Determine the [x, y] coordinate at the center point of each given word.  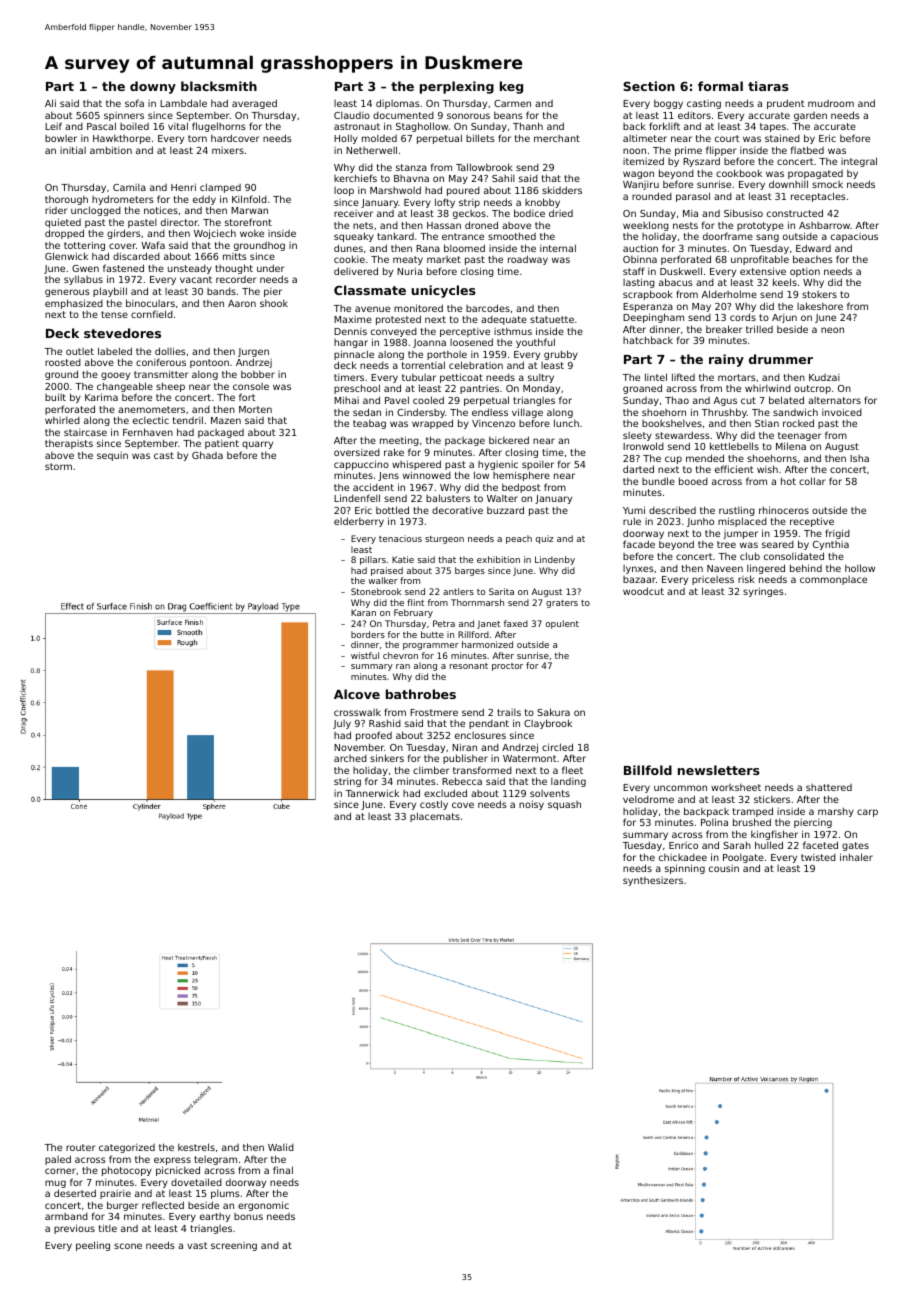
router [80, 1147]
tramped [753, 812]
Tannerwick [372, 793]
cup [673, 460]
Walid [281, 1147]
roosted [63, 362]
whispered [416, 465]
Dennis [350, 331]
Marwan [249, 210]
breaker [724, 329]
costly [434, 805]
